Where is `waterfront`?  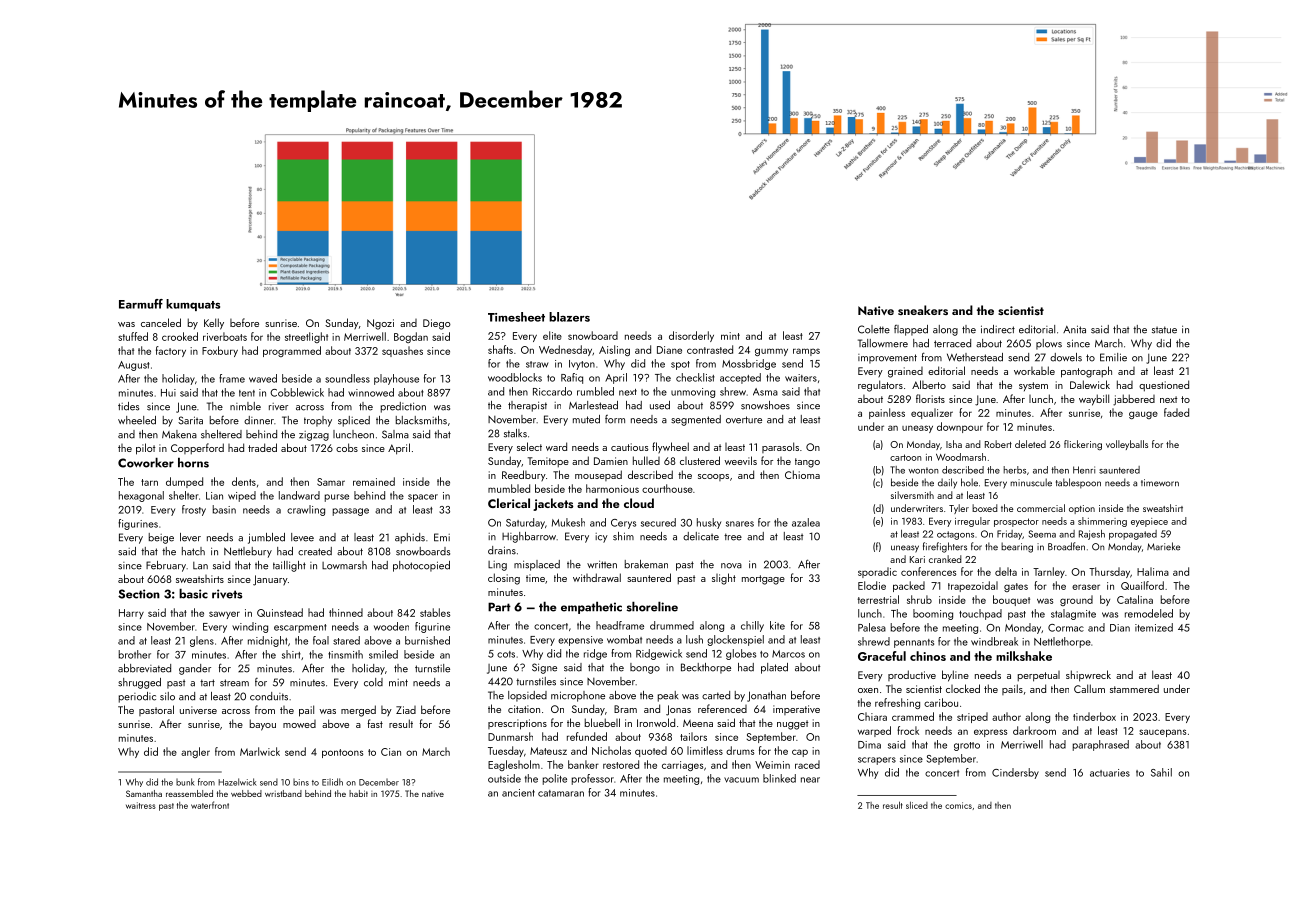
waterfront is located at coordinates (210, 805).
